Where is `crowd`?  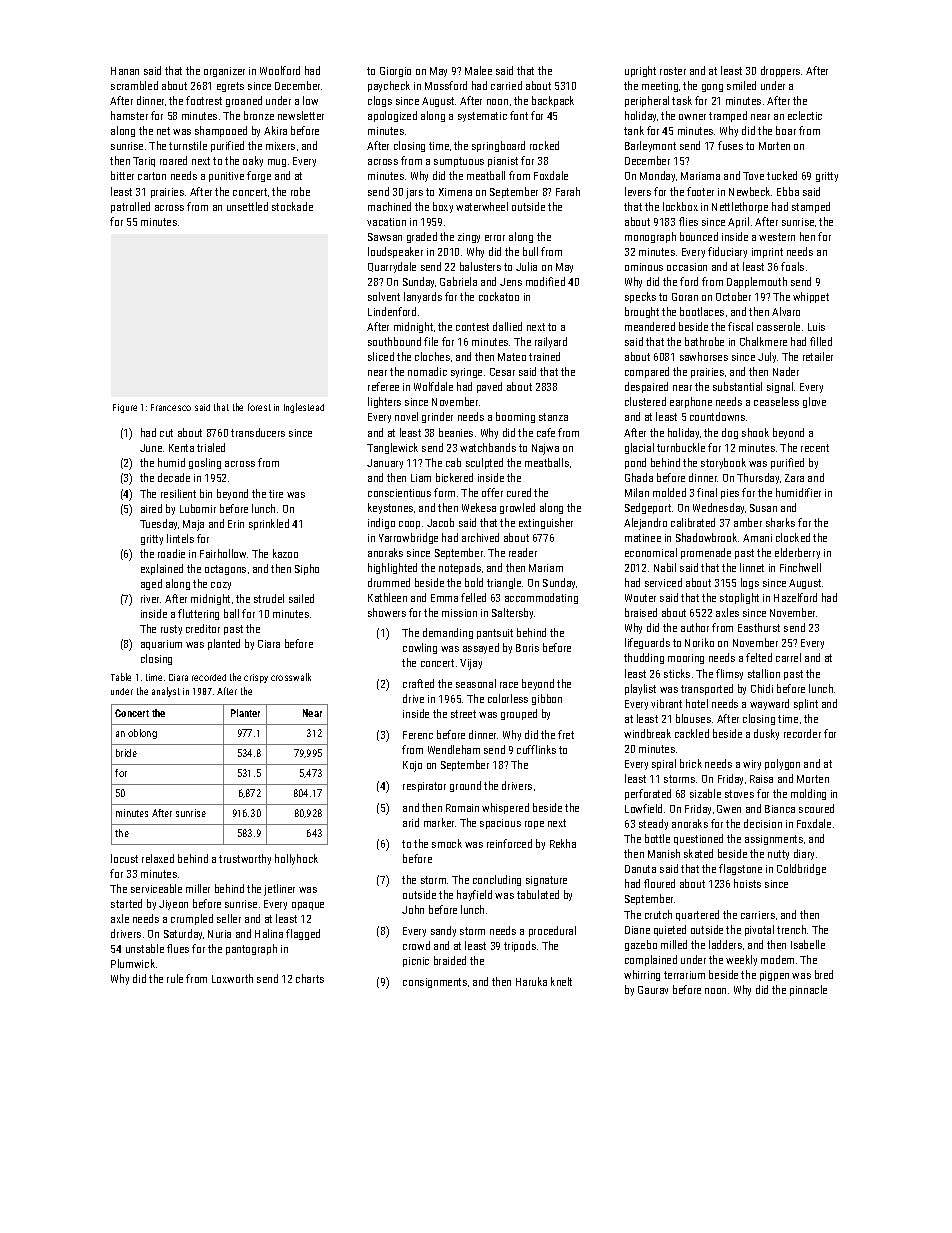 crowd is located at coordinates (416, 945).
